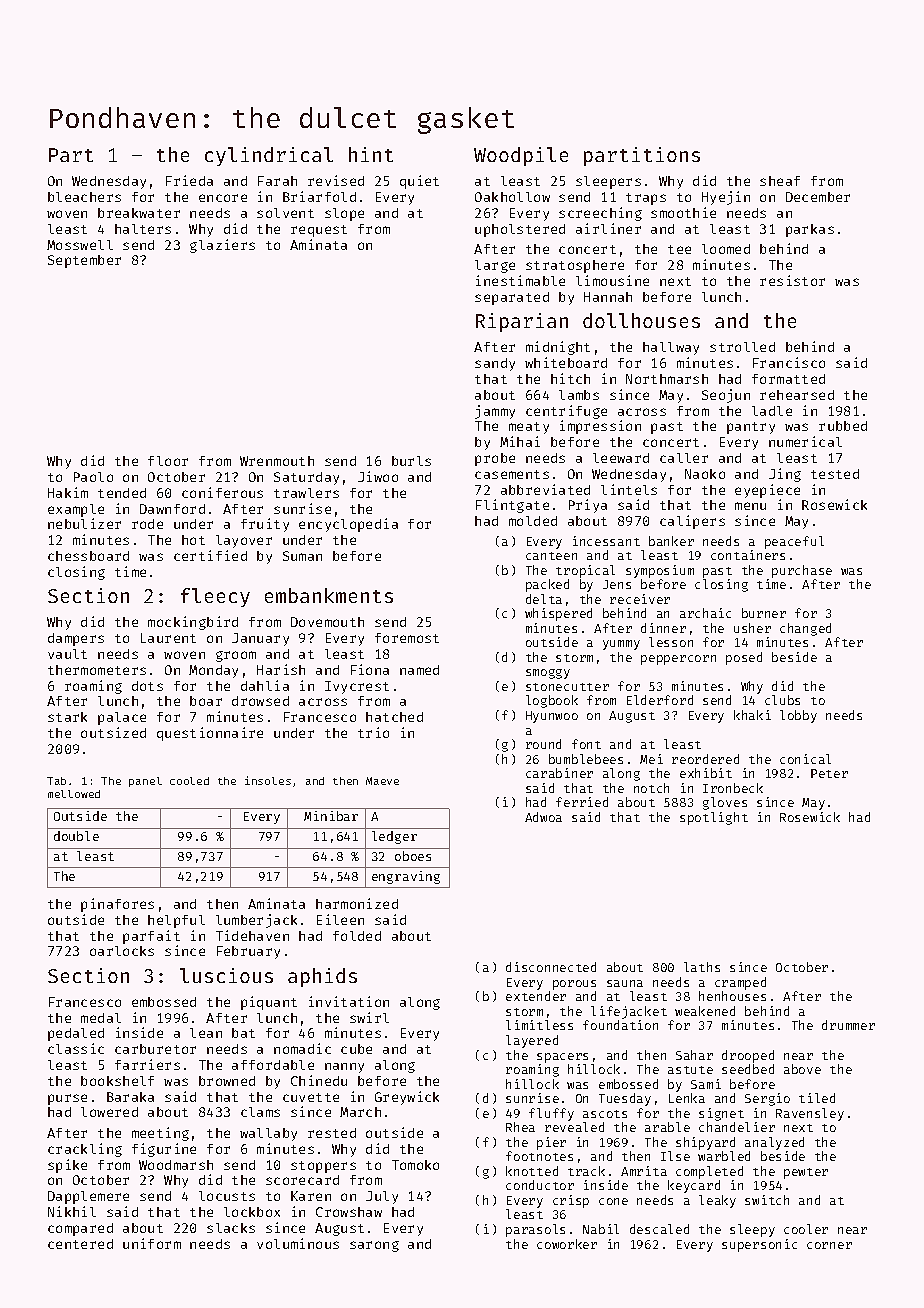  I want to click on questionnaire, so click(210, 734).
